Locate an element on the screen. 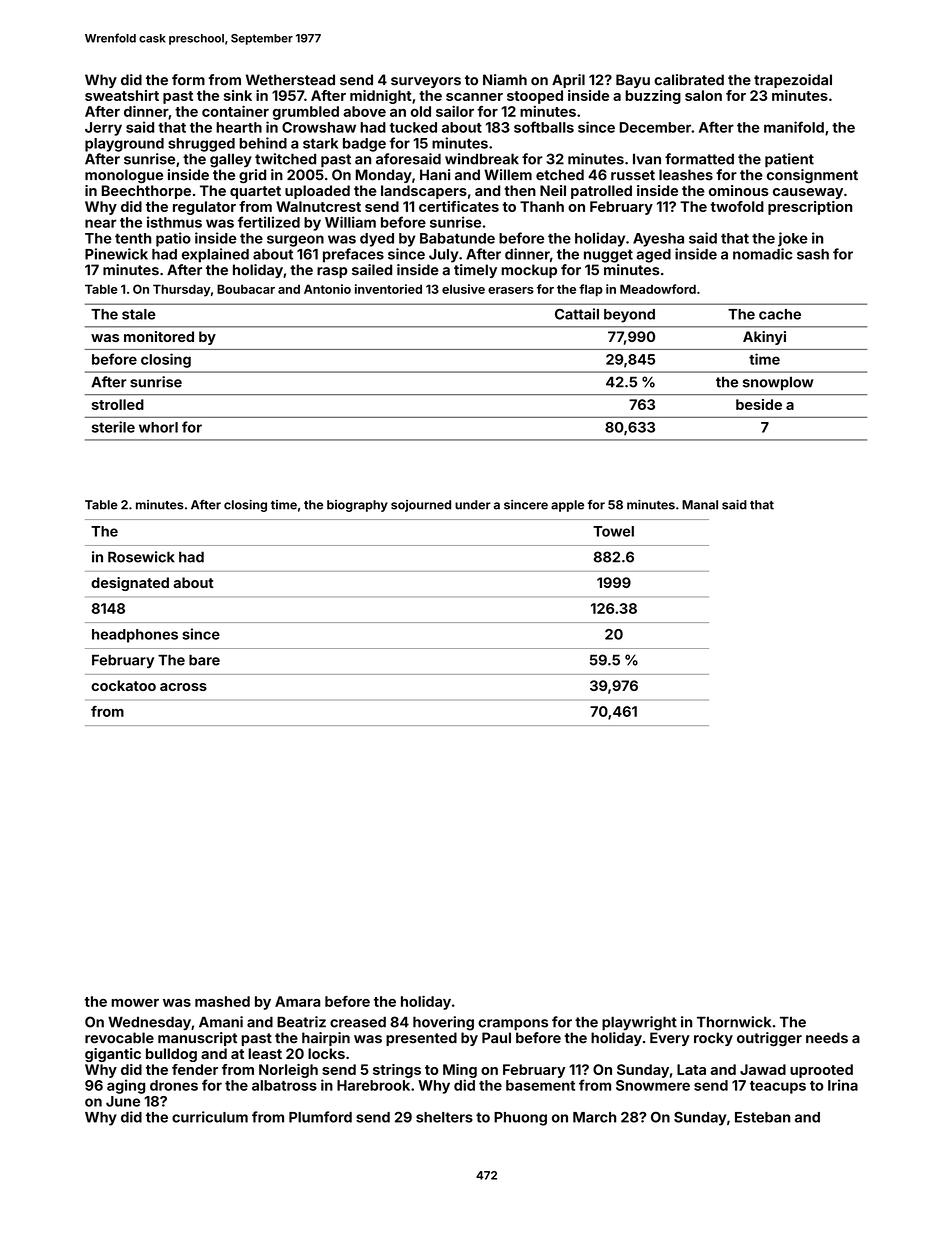  Manal is located at coordinates (700, 505).
